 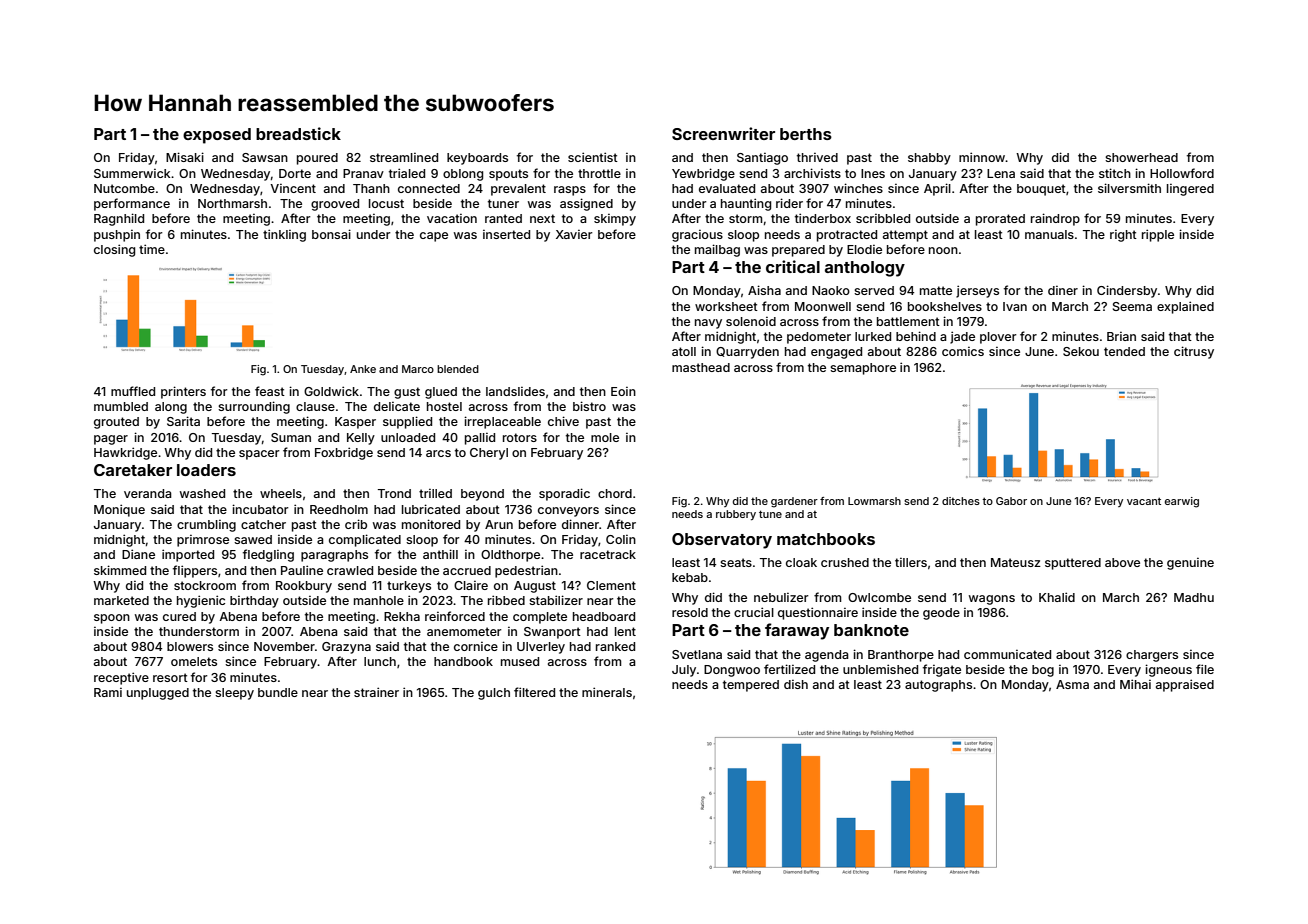 I want to click on Pranav, so click(x=363, y=173).
